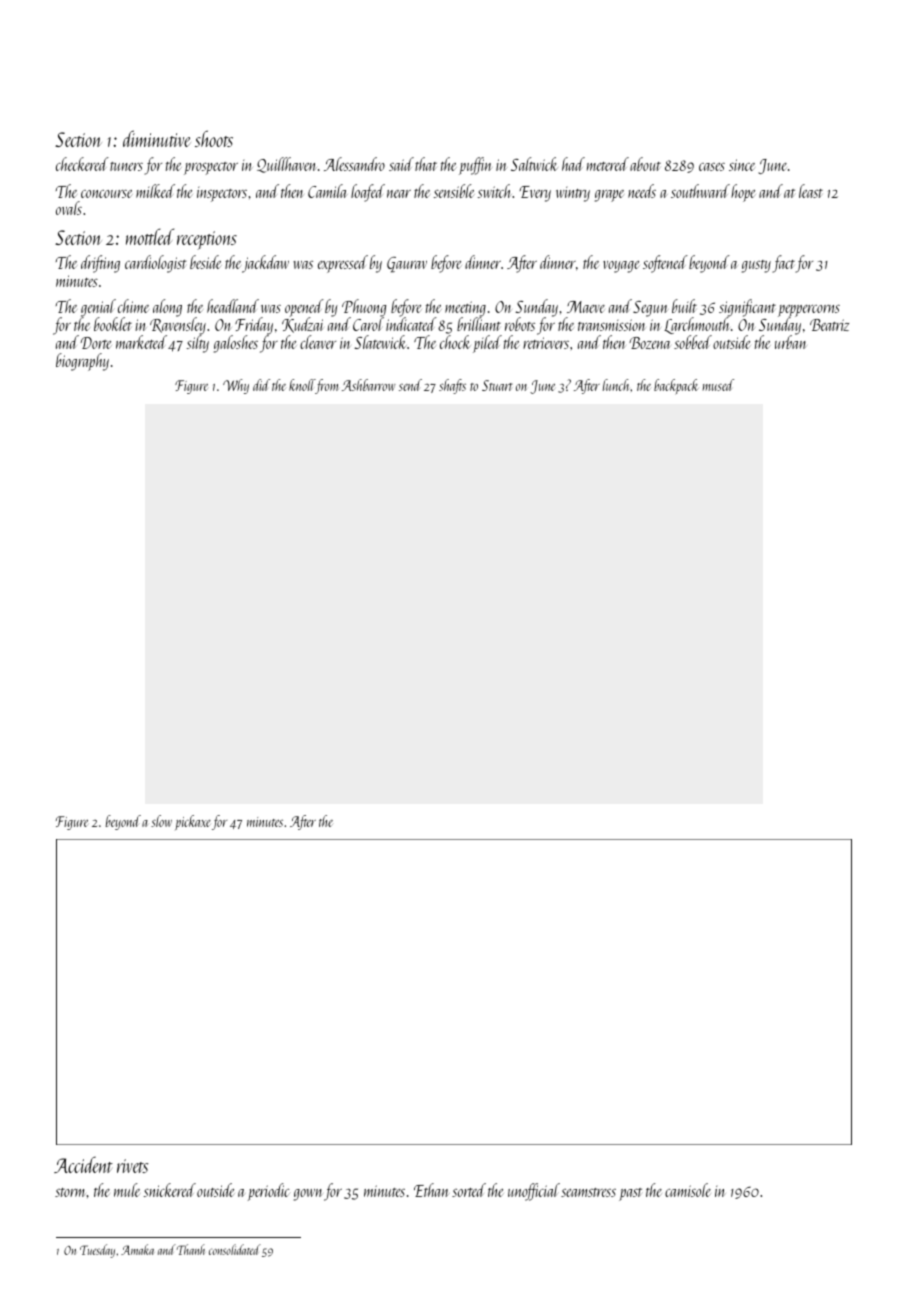 The width and height of the image is (908, 1316). What do you see at coordinates (688, 1190) in the image?
I see `camisole` at bounding box center [688, 1190].
